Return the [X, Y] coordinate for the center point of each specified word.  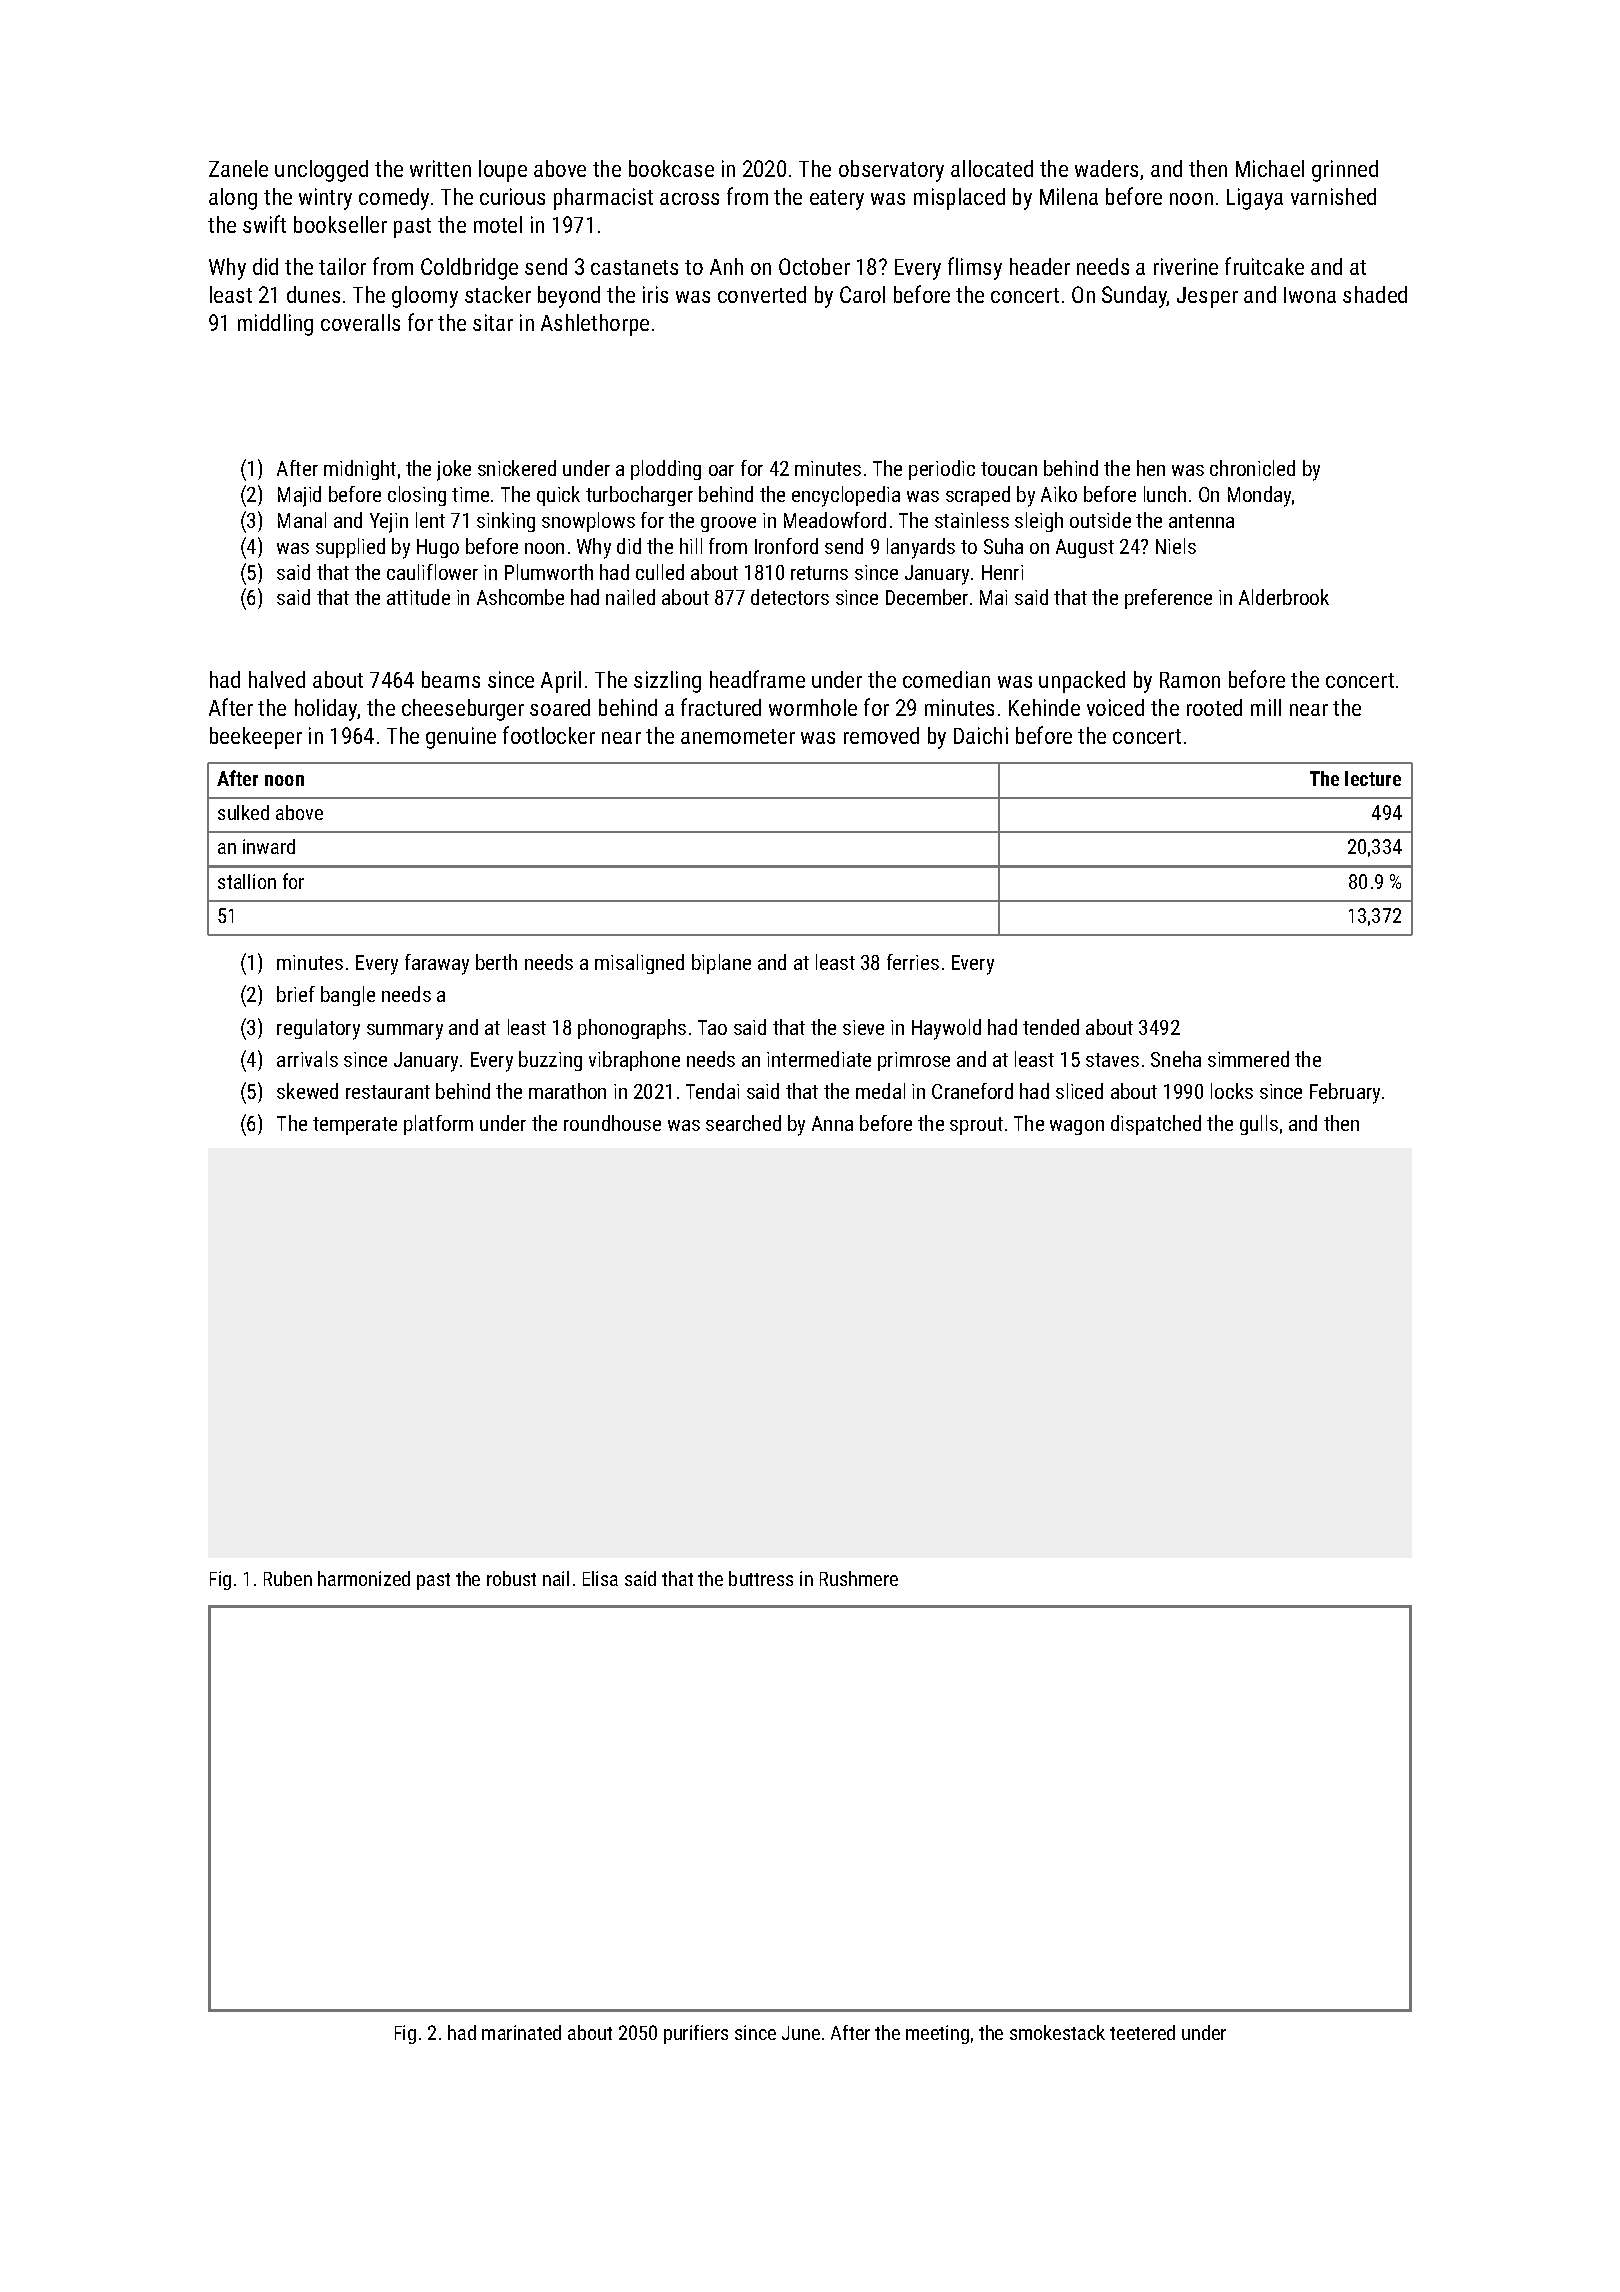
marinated [521, 2032]
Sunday [1135, 297]
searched [743, 1123]
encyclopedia [846, 496]
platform [438, 1125]
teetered [1142, 2032]
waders [1106, 168]
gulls [1259, 1125]
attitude [418, 597]
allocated [992, 168]
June [801, 2033]
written [440, 168]
